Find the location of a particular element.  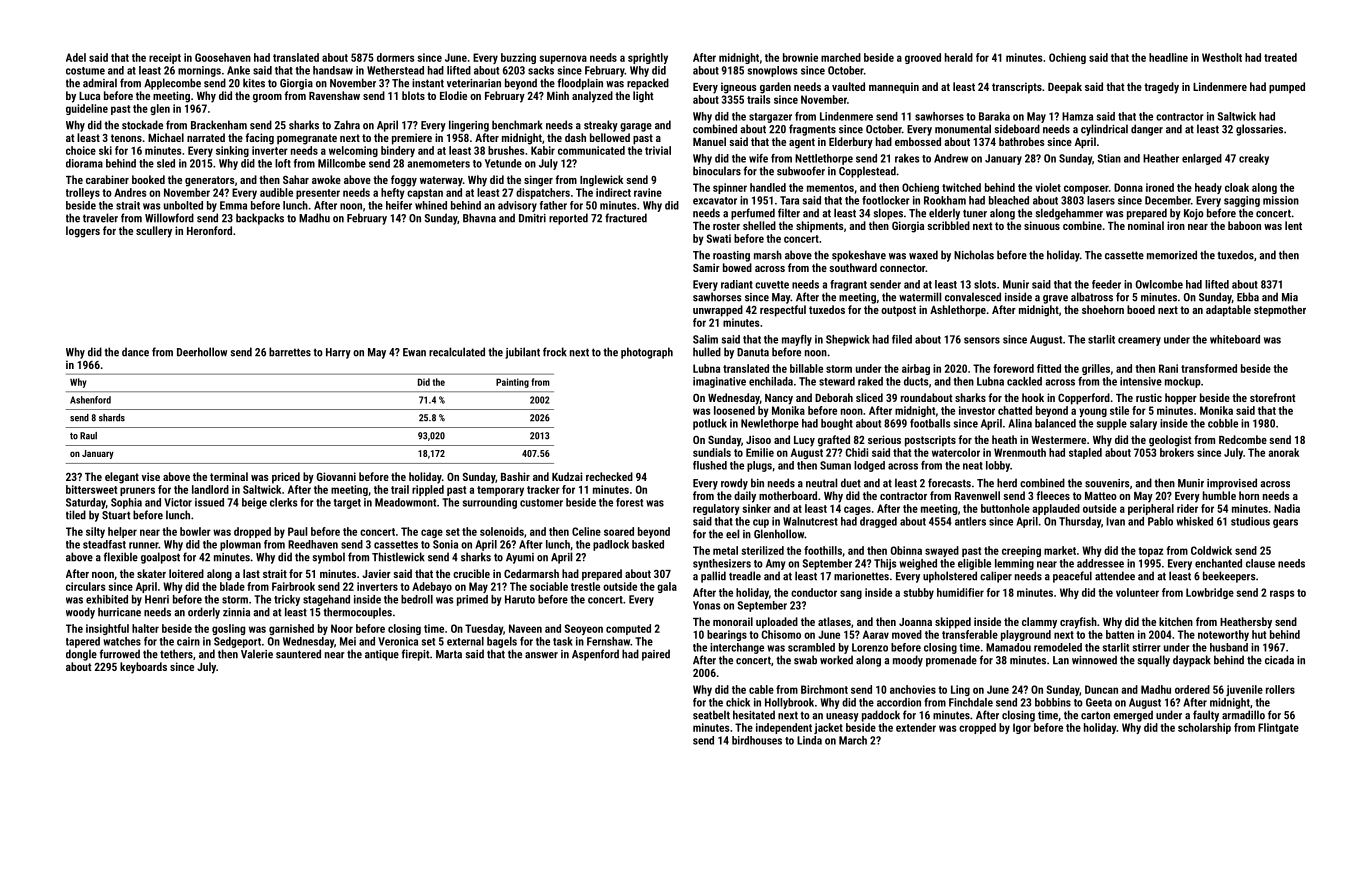

buzzing is located at coordinates (518, 58).
